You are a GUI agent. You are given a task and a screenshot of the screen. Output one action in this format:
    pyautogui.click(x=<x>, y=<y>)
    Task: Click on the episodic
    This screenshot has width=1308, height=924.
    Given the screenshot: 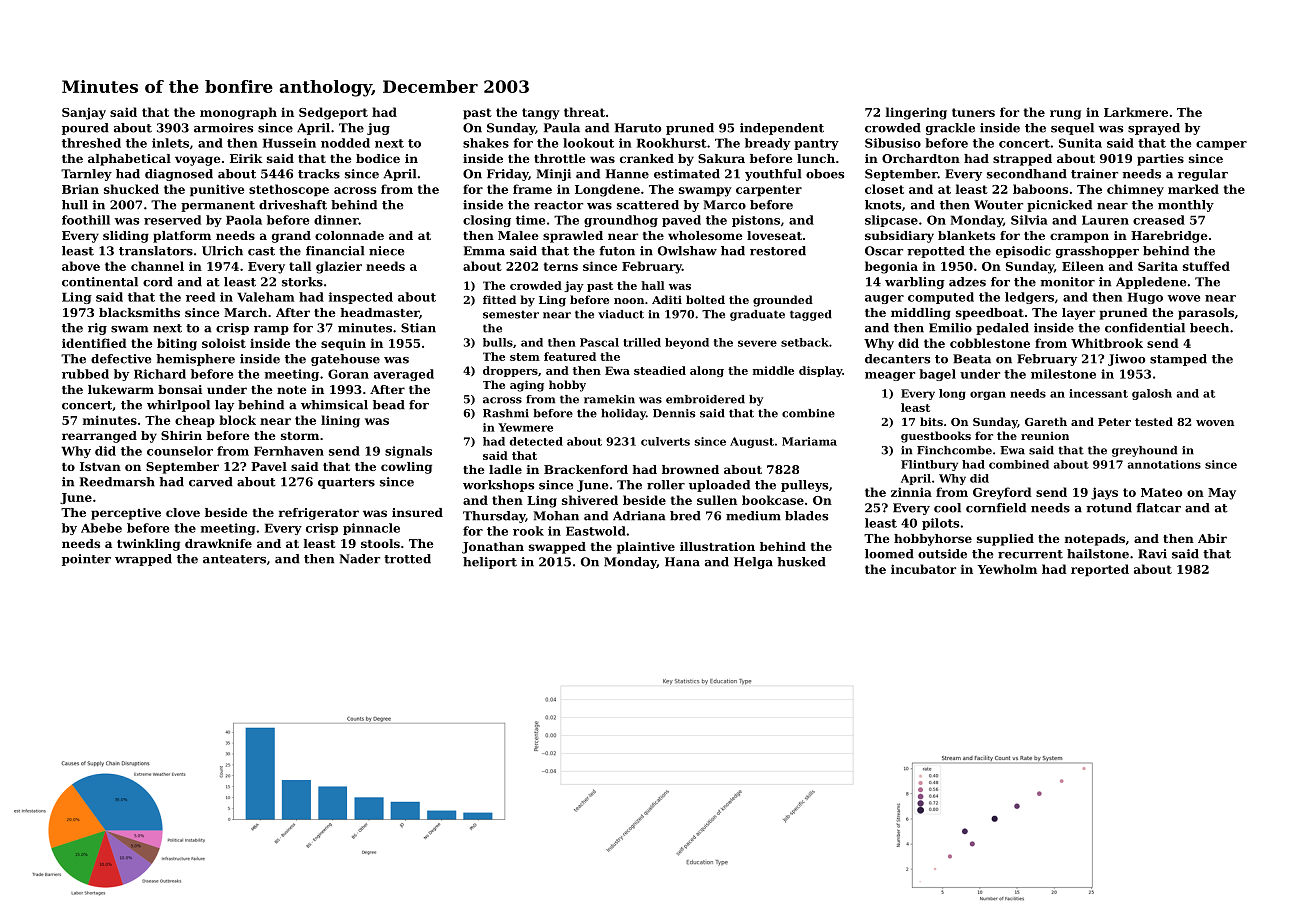 What is the action you would take?
    pyautogui.click(x=1023, y=252)
